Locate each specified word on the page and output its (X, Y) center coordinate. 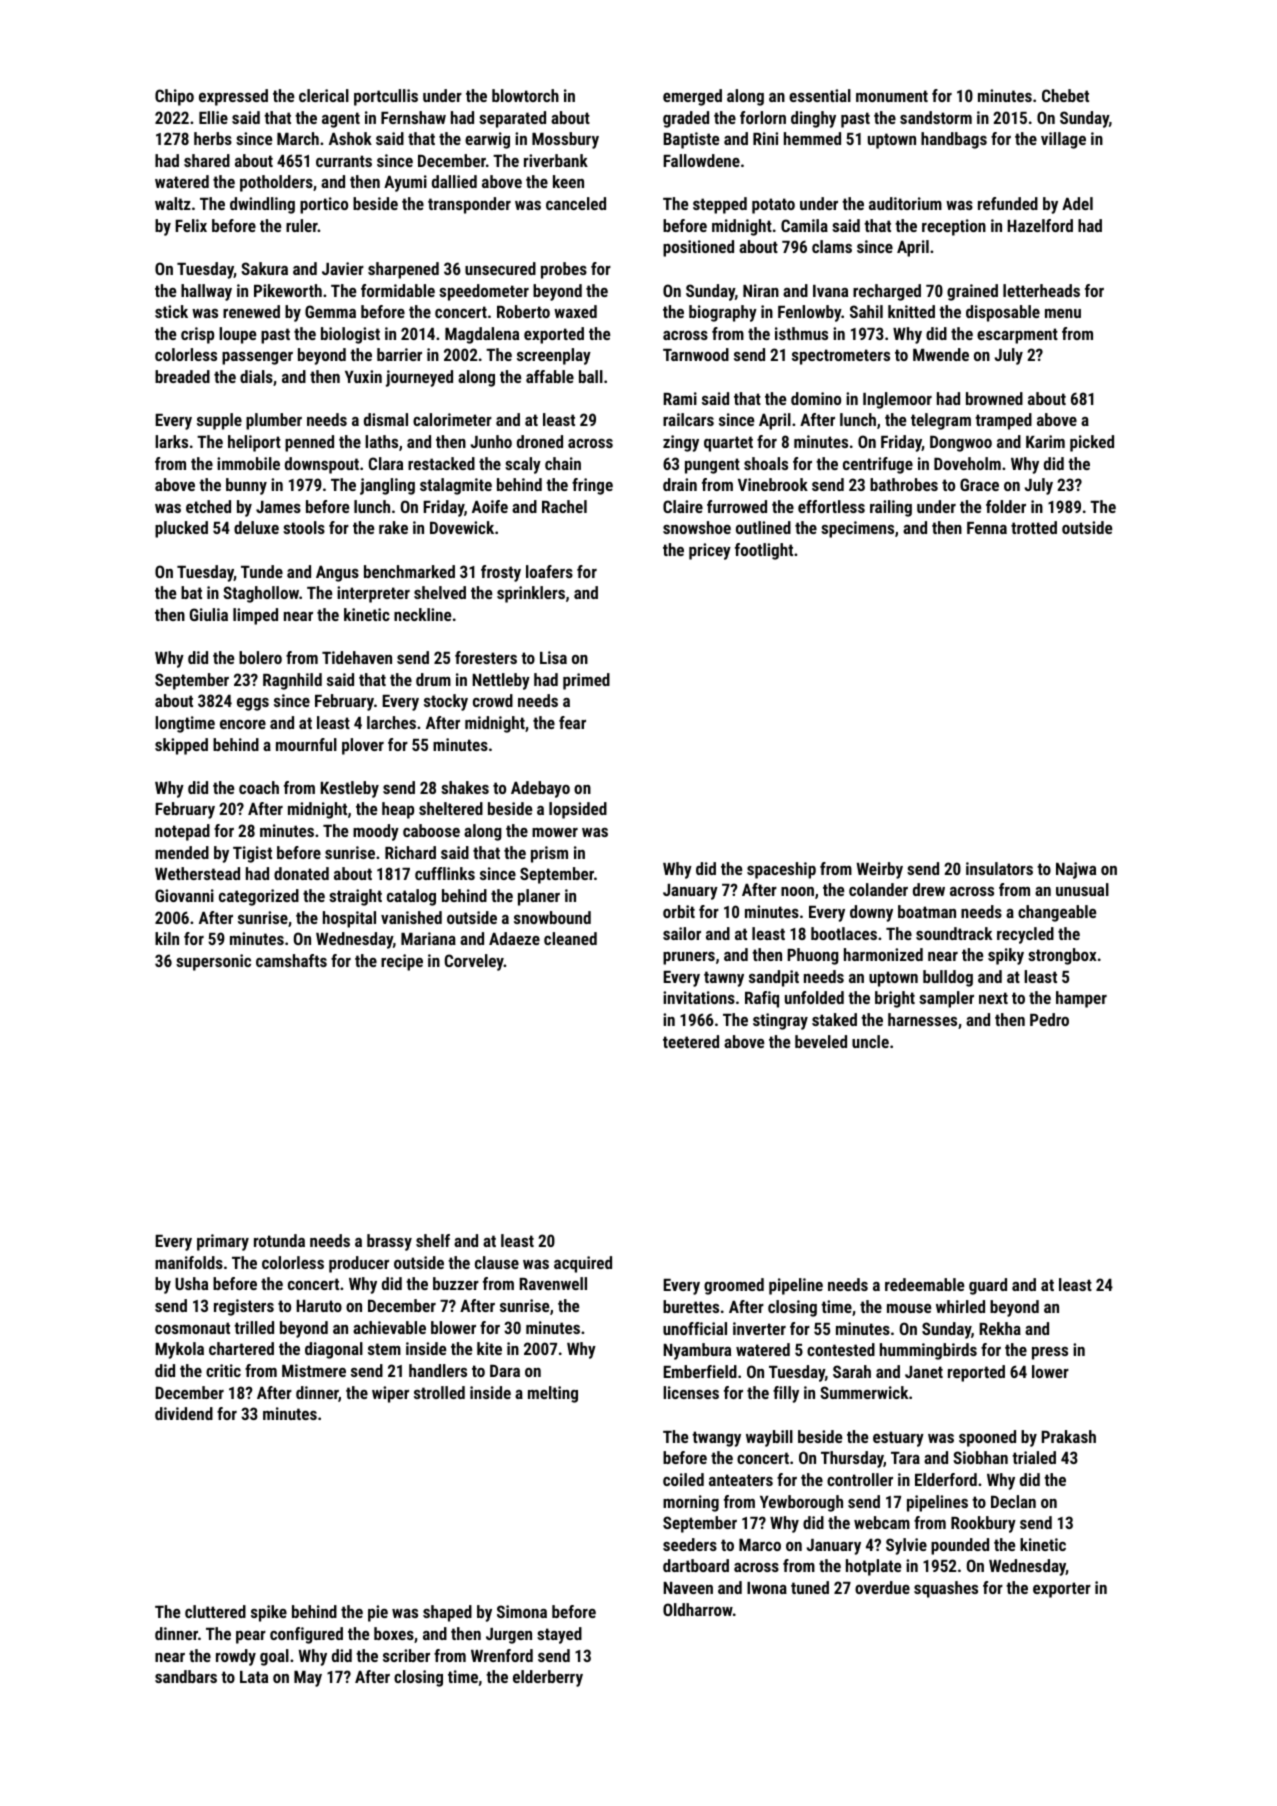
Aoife (490, 506)
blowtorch (525, 95)
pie (378, 1613)
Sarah (852, 1371)
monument (892, 96)
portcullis (386, 97)
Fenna (987, 528)
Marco (760, 1545)
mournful (306, 744)
